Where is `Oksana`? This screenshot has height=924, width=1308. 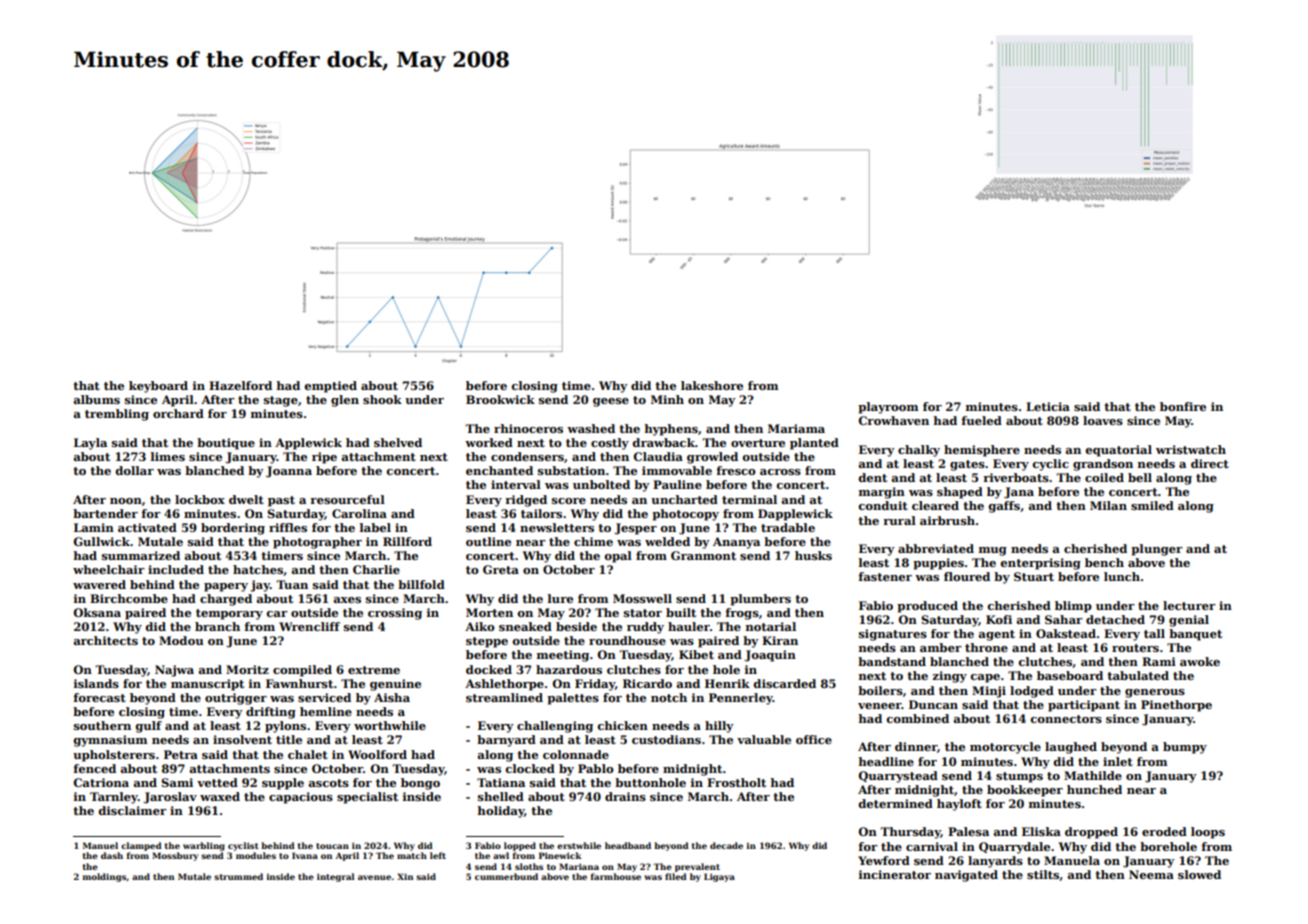 Oksana is located at coordinates (97, 612).
